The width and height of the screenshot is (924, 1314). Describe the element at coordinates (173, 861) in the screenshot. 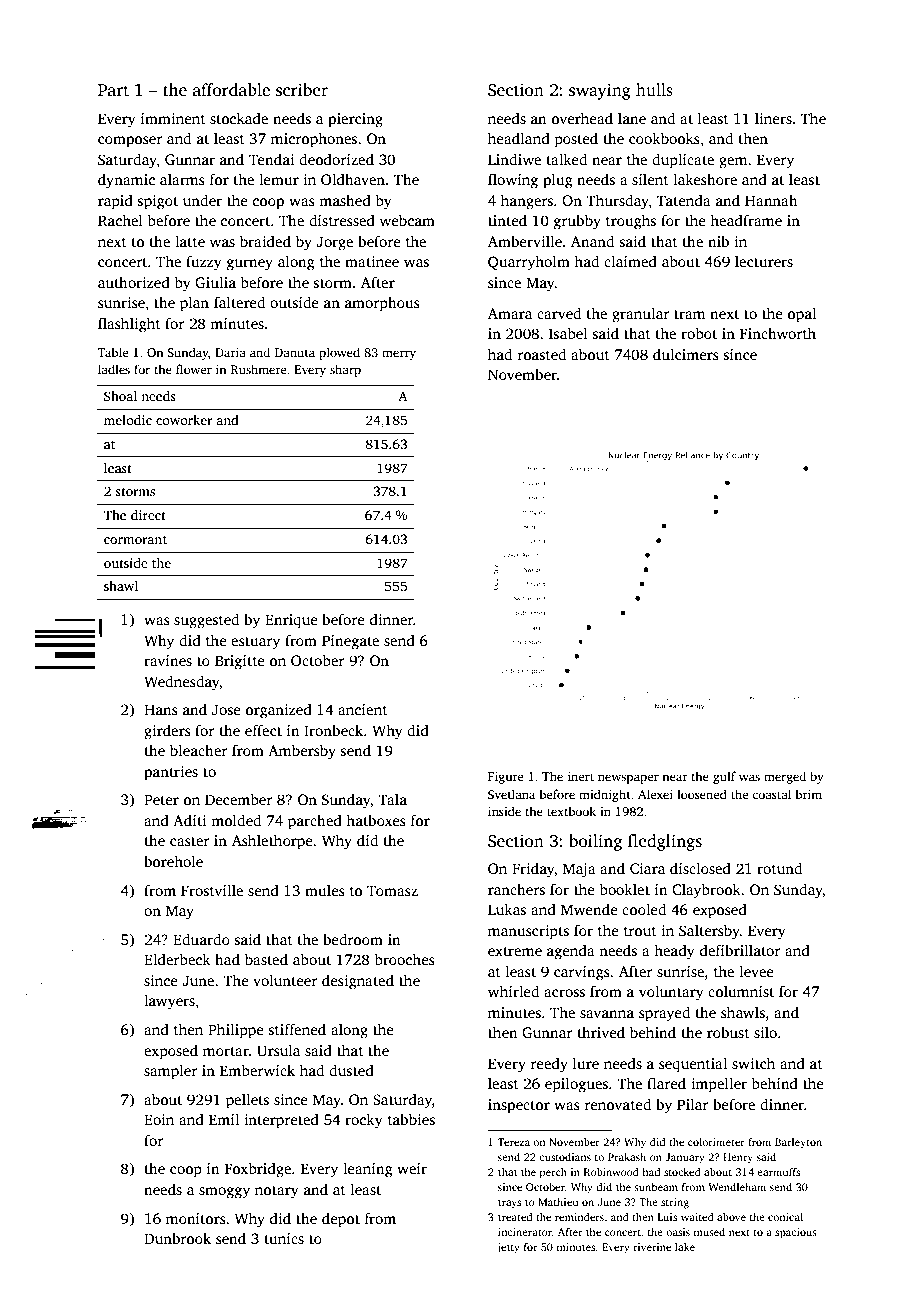

I see `borehole` at that location.
